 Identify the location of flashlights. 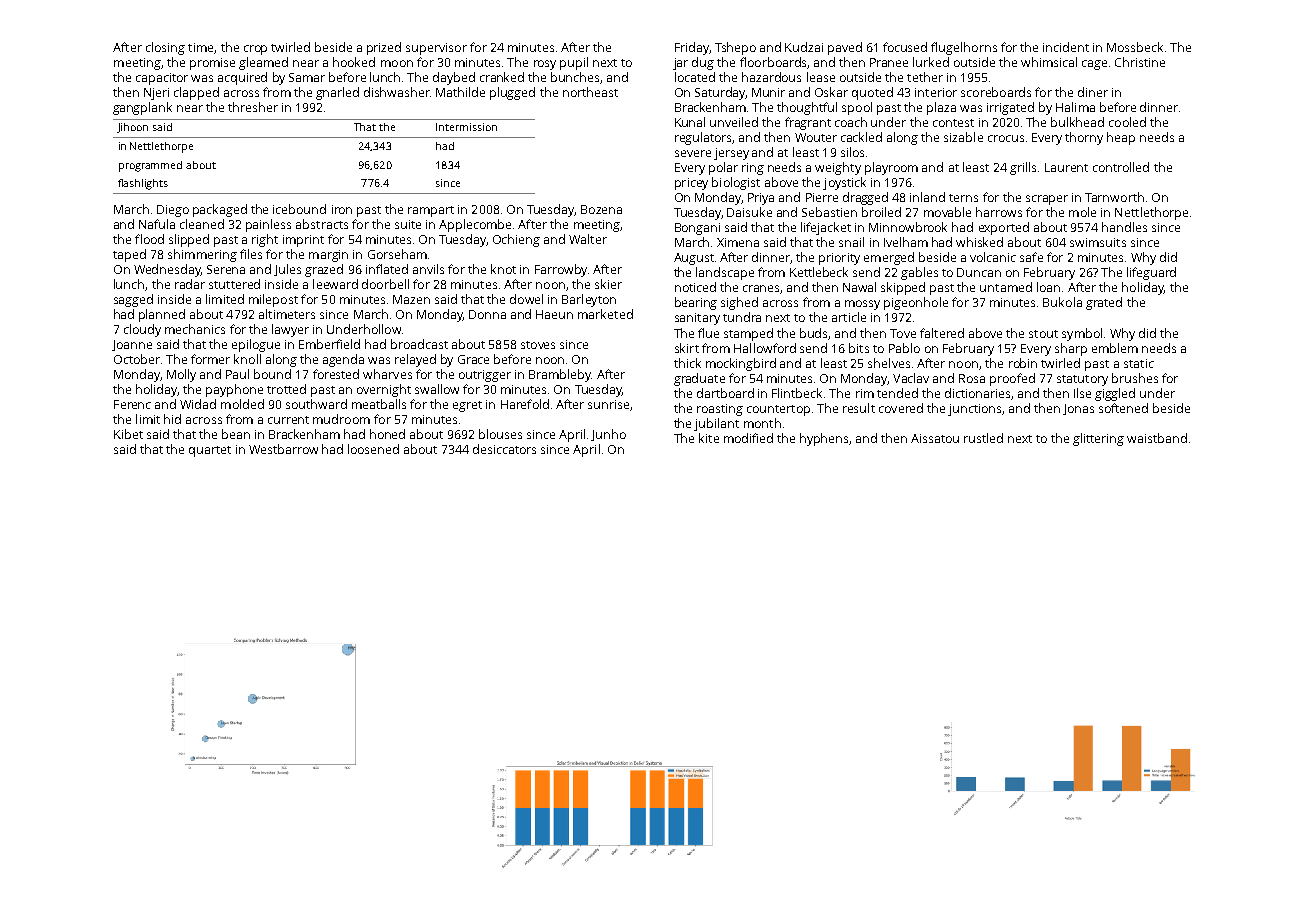
(143, 184).
